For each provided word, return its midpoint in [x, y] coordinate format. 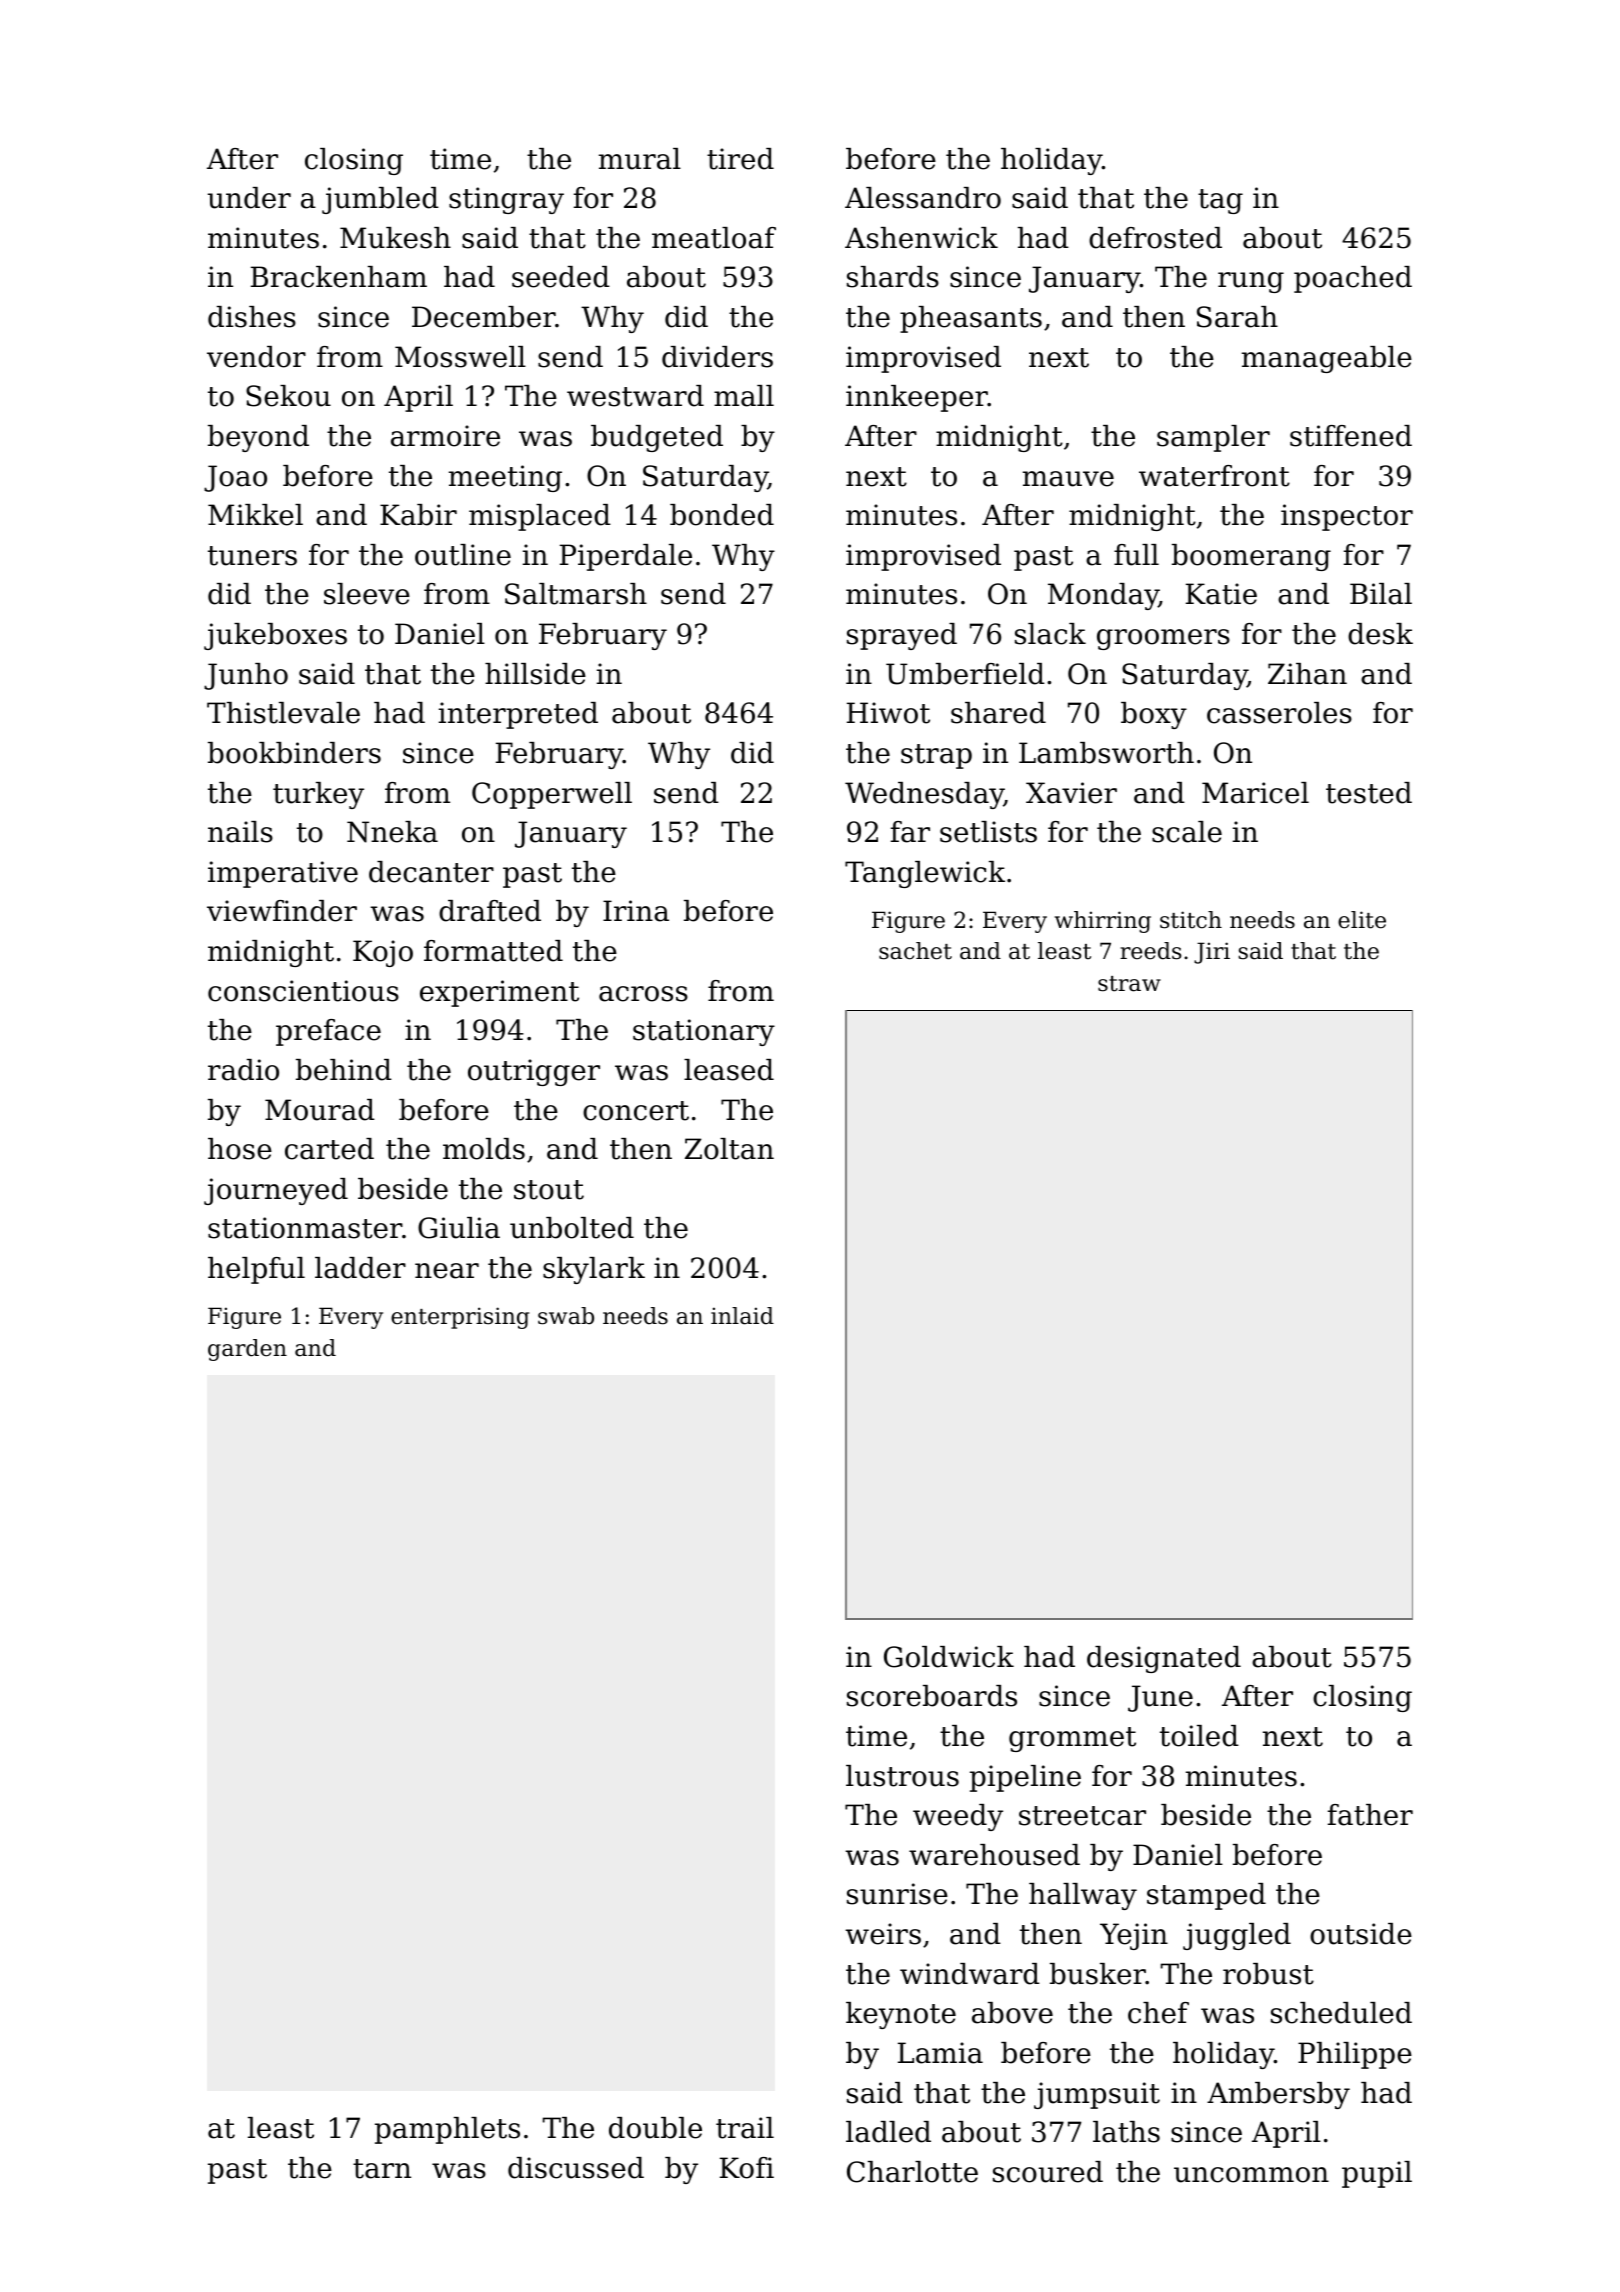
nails [240, 832]
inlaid [742, 1316]
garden [247, 1350]
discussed [576, 2168]
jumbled [380, 200]
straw [1129, 984]
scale [1187, 832]
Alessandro [923, 198]
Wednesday [924, 795]
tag [1220, 201]
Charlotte [912, 2172]
